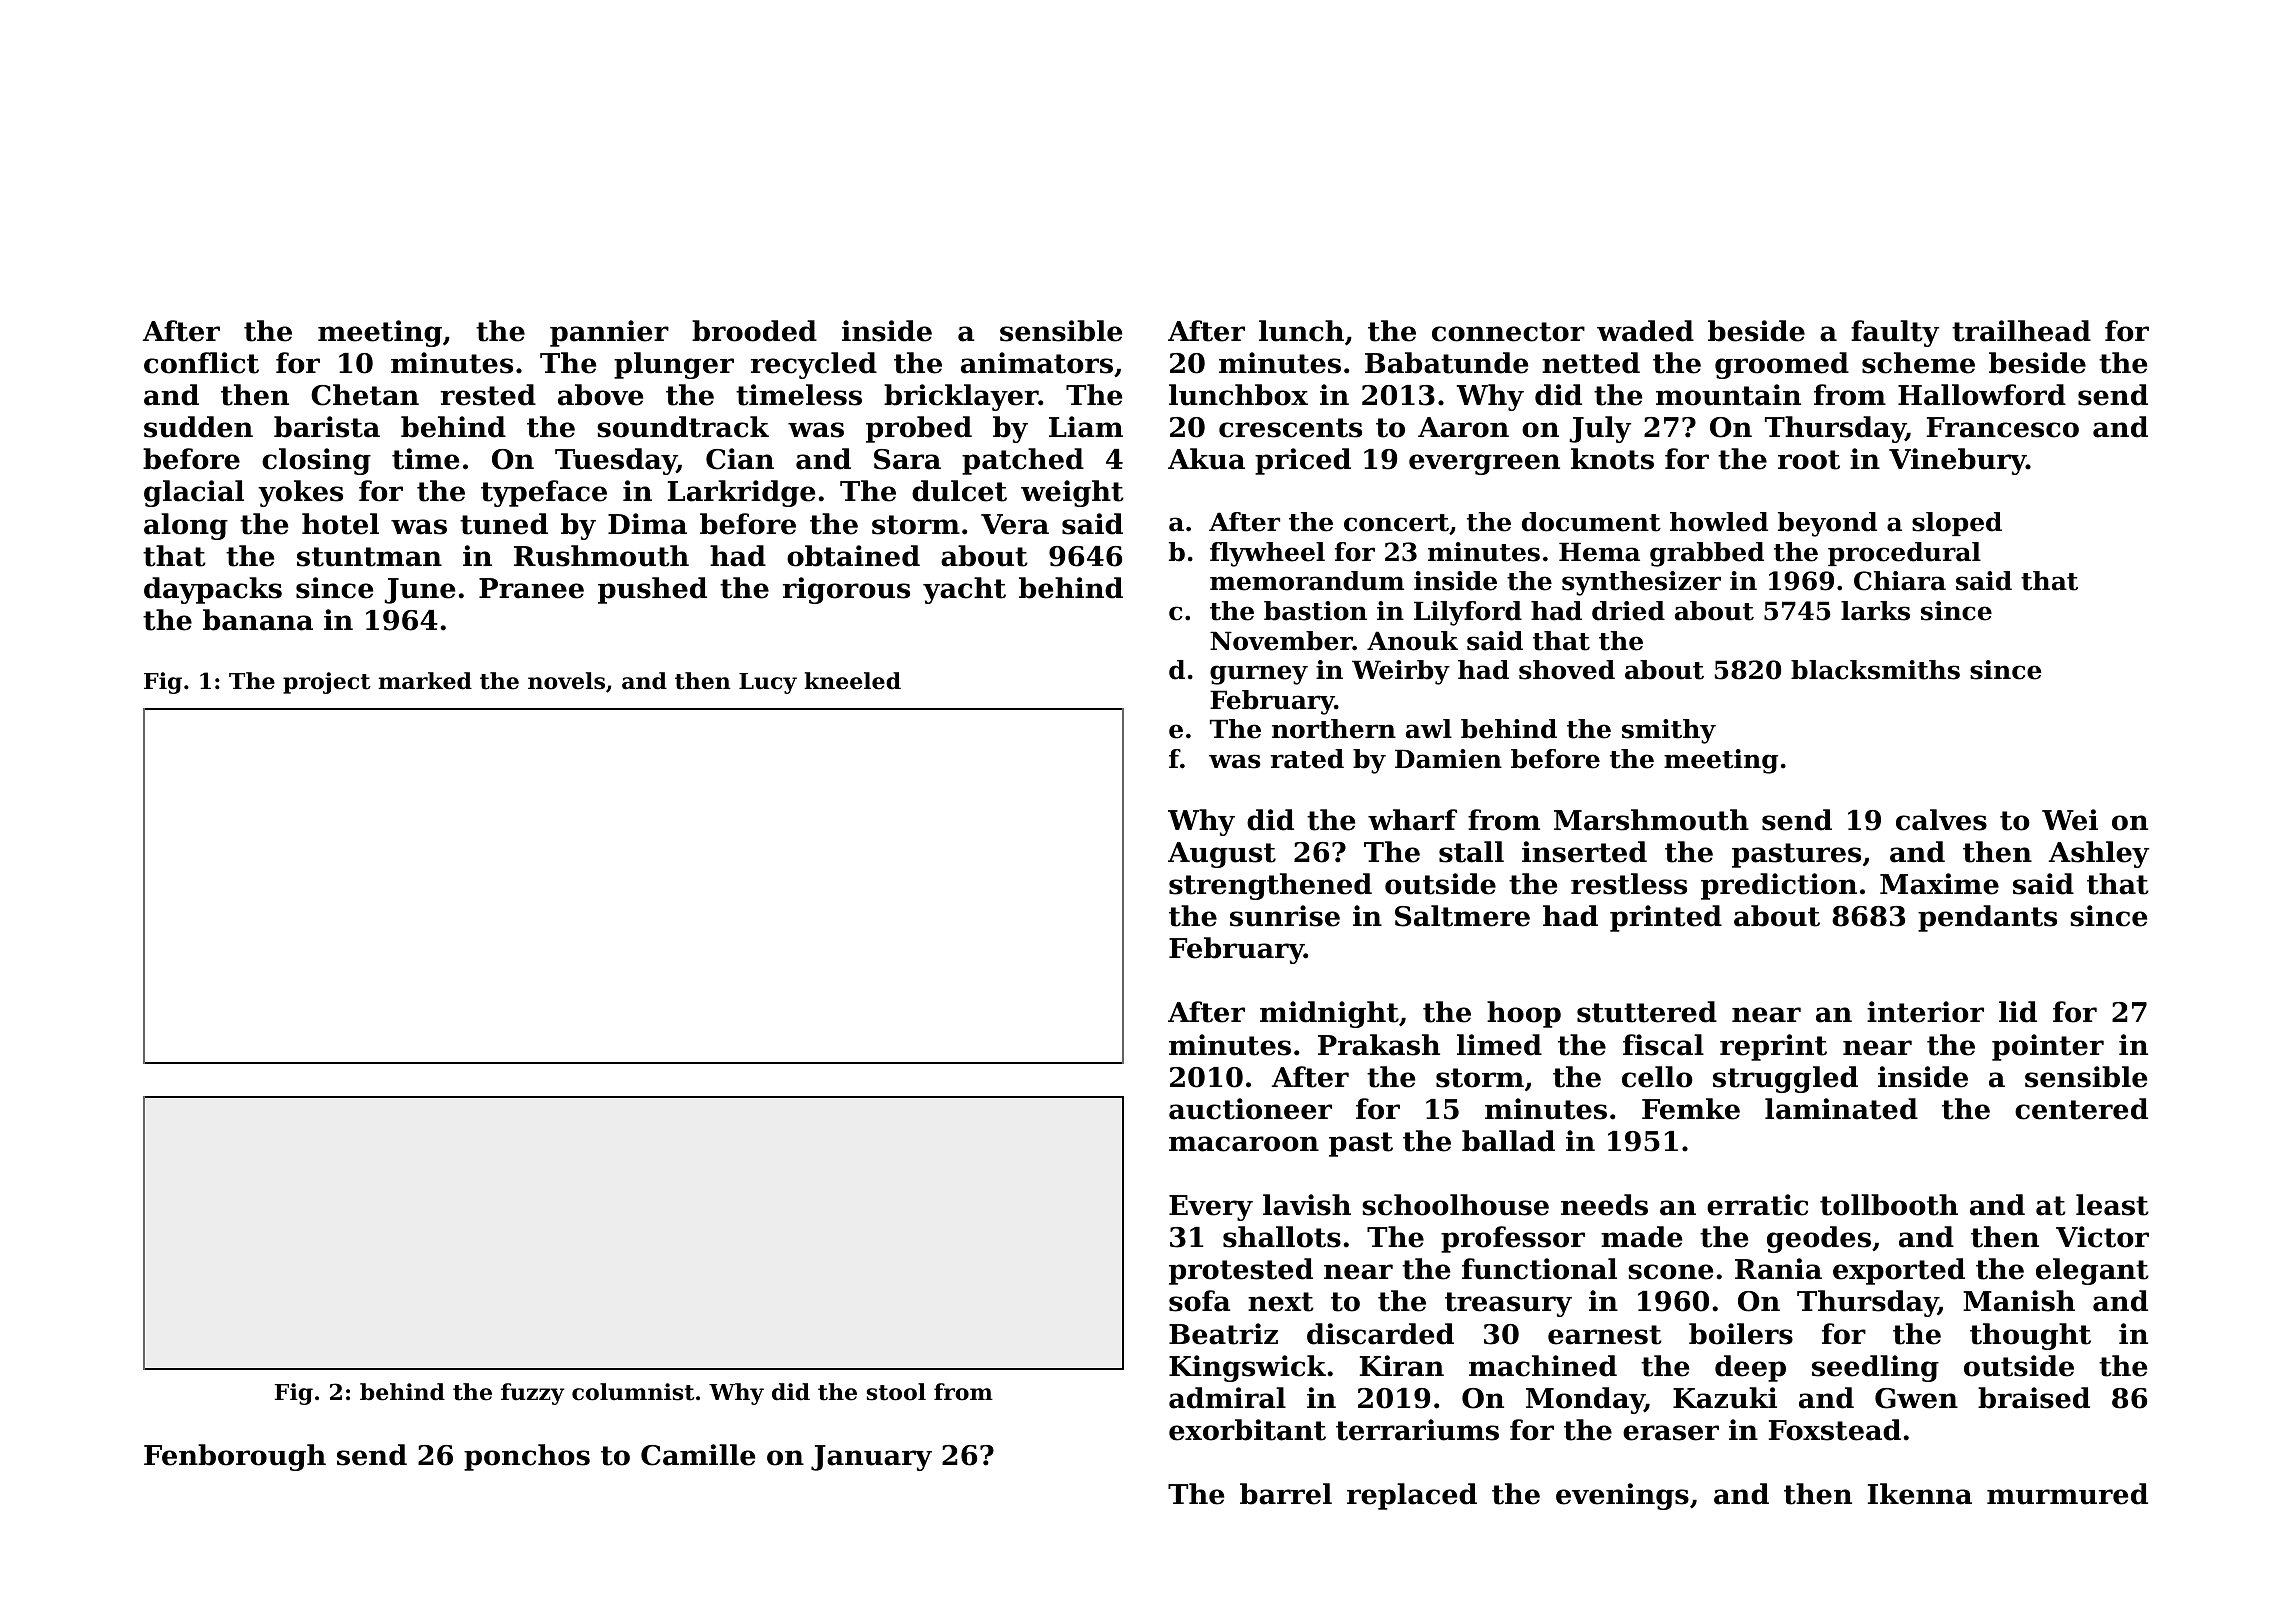 The height and width of the screenshot is (1620, 2292). Describe the element at coordinates (340, 524) in the screenshot. I see `hotel` at that location.
